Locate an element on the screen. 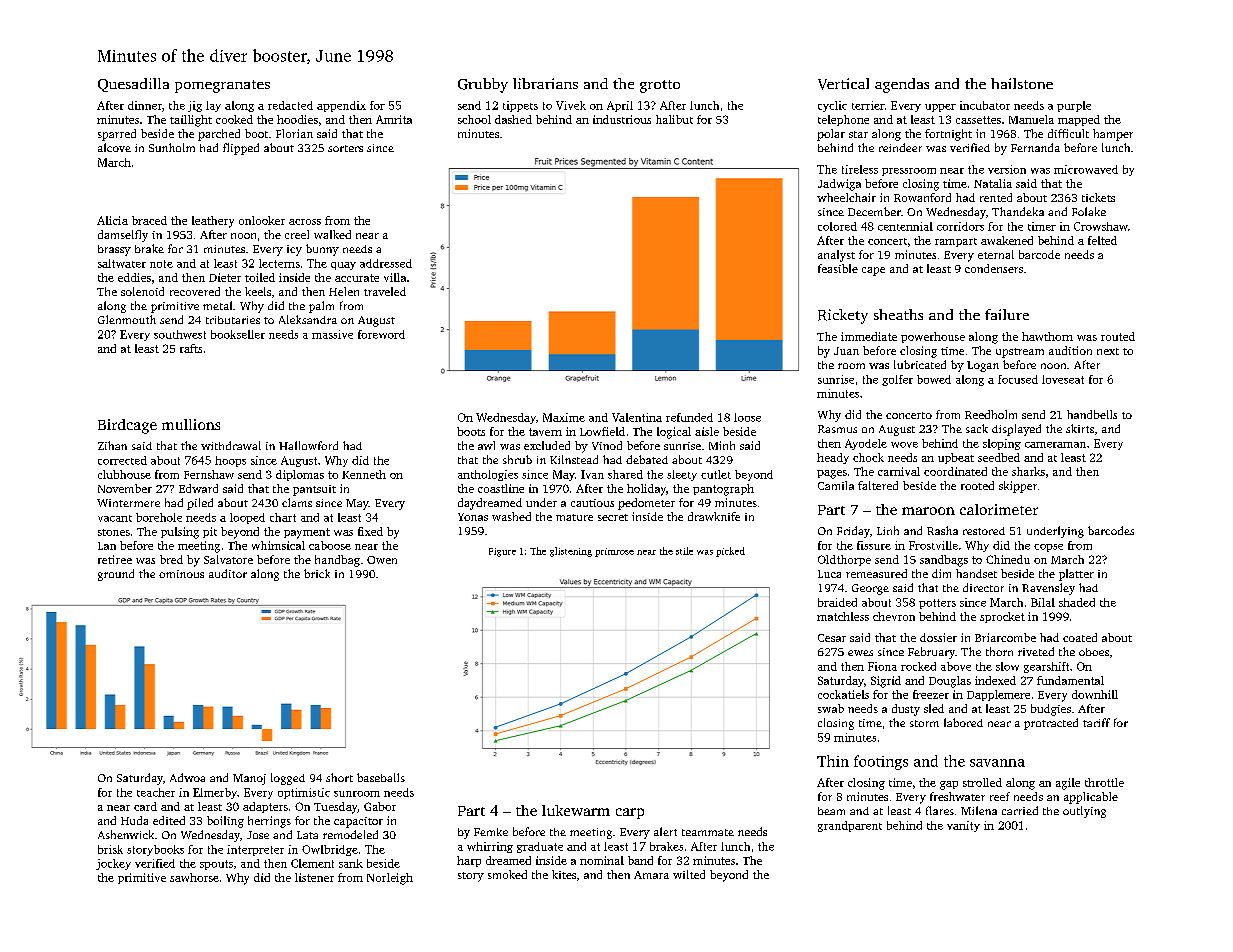 Image resolution: width=1233 pixels, height=952 pixels. Adwoa is located at coordinates (187, 777).
